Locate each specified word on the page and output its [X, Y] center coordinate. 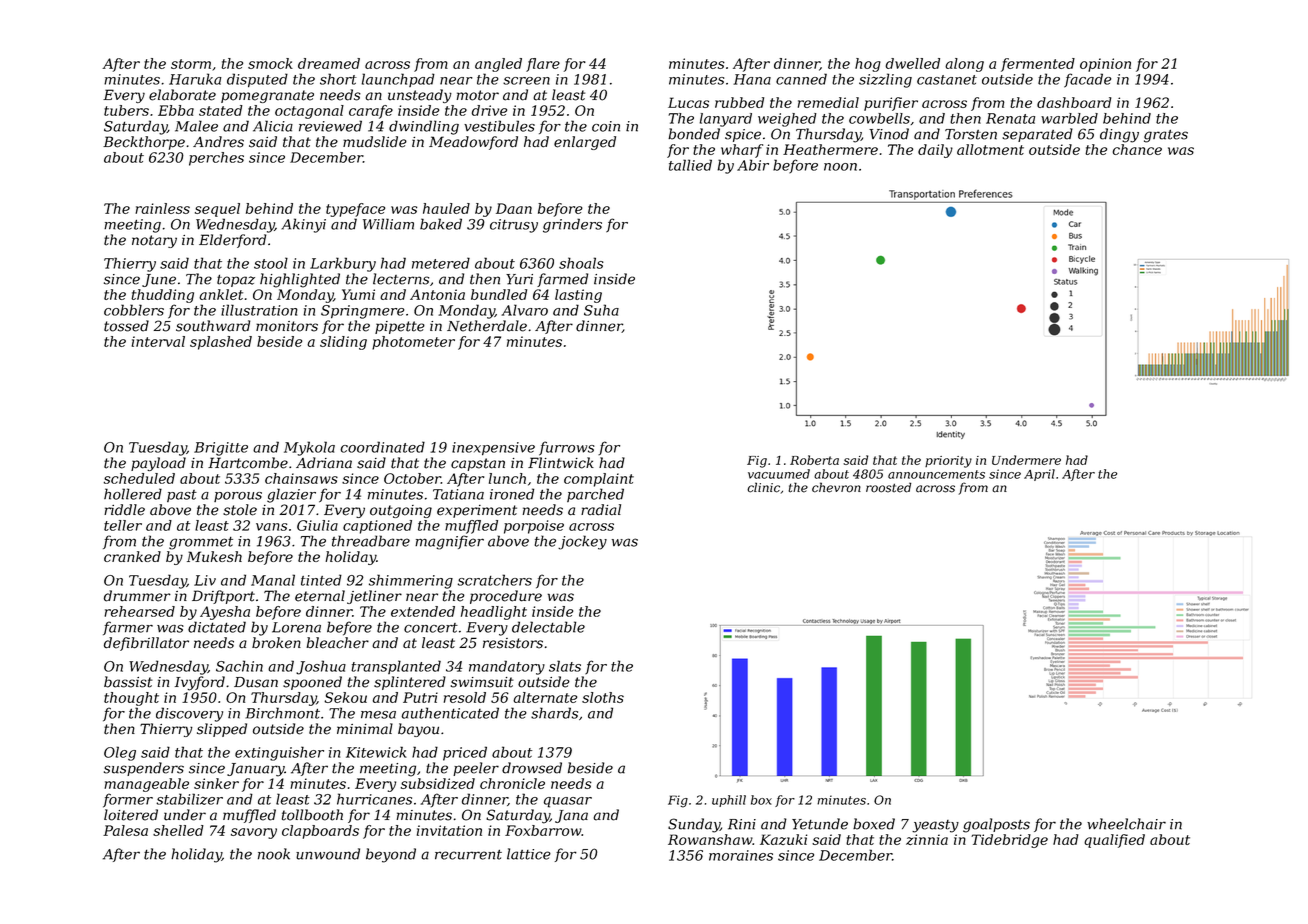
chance [1137, 149]
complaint [599, 480]
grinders [572, 225]
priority [948, 462]
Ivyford [200, 683]
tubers [126, 110]
